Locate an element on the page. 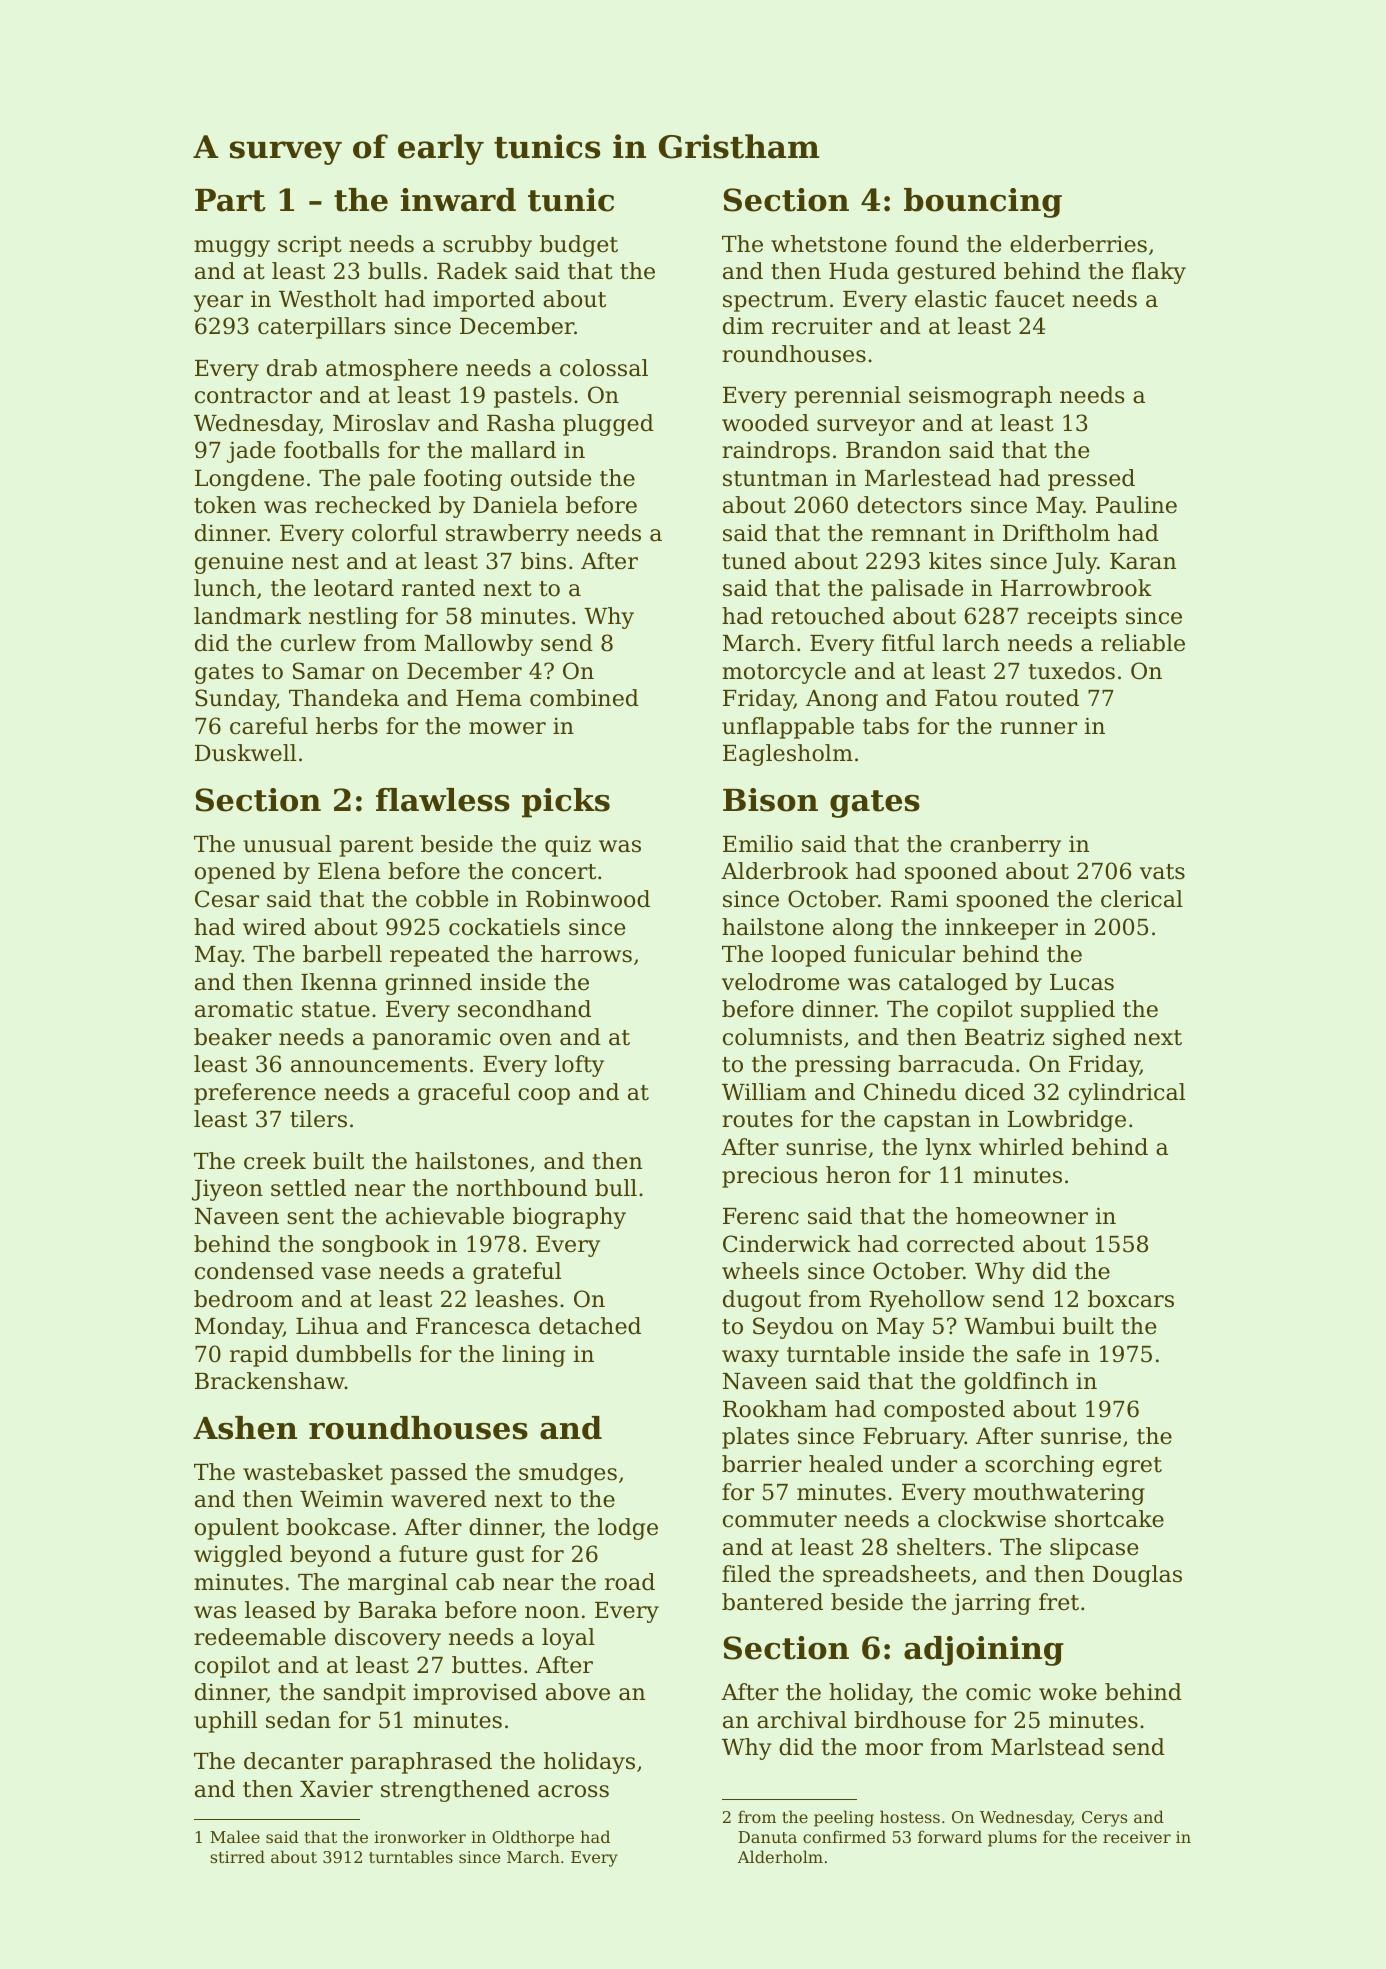 The image size is (1386, 1969). elderberries is located at coordinates (1078, 244).
